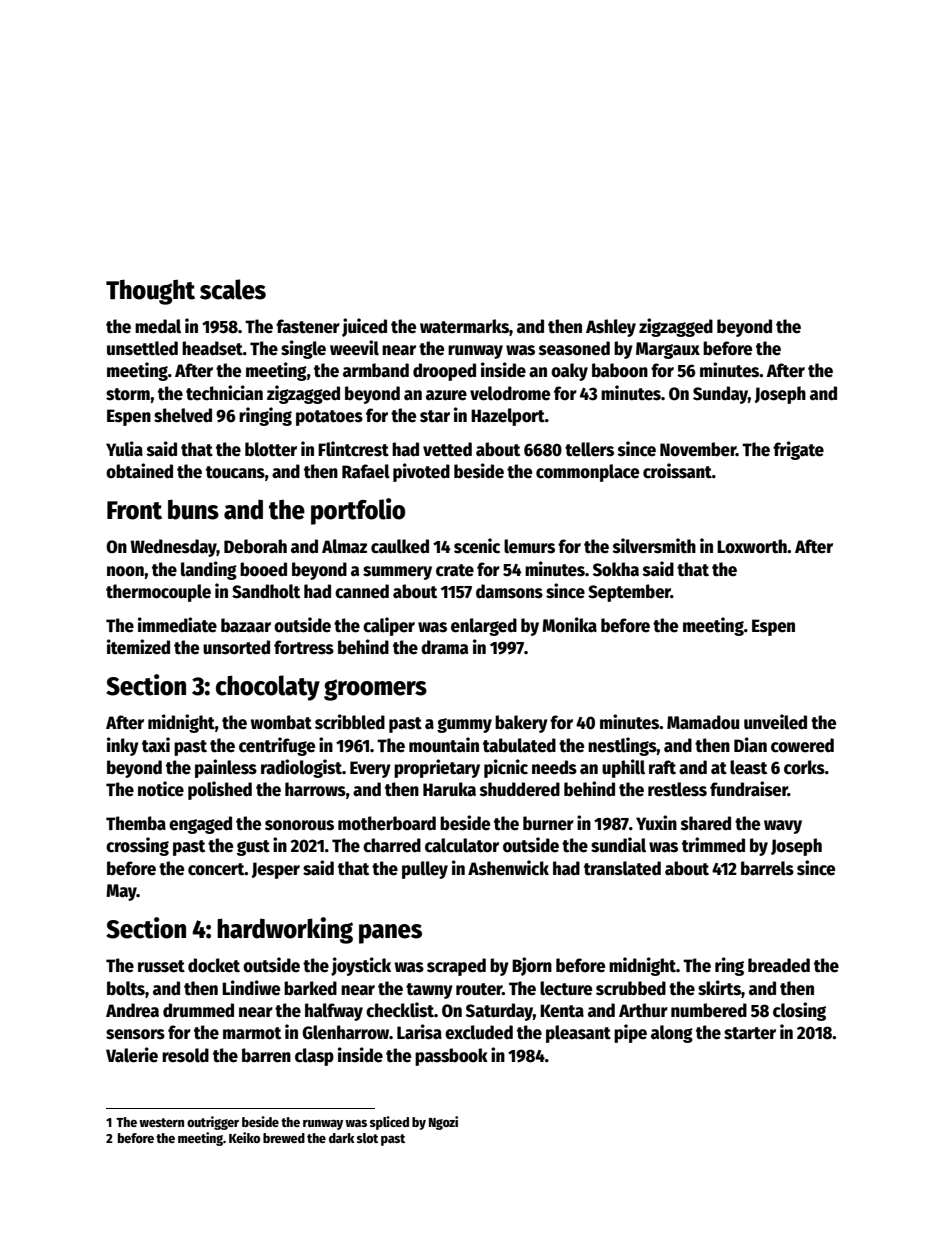 The width and height of the image is (952, 1233). What do you see at coordinates (125, 571) in the image?
I see `noon` at bounding box center [125, 571].
